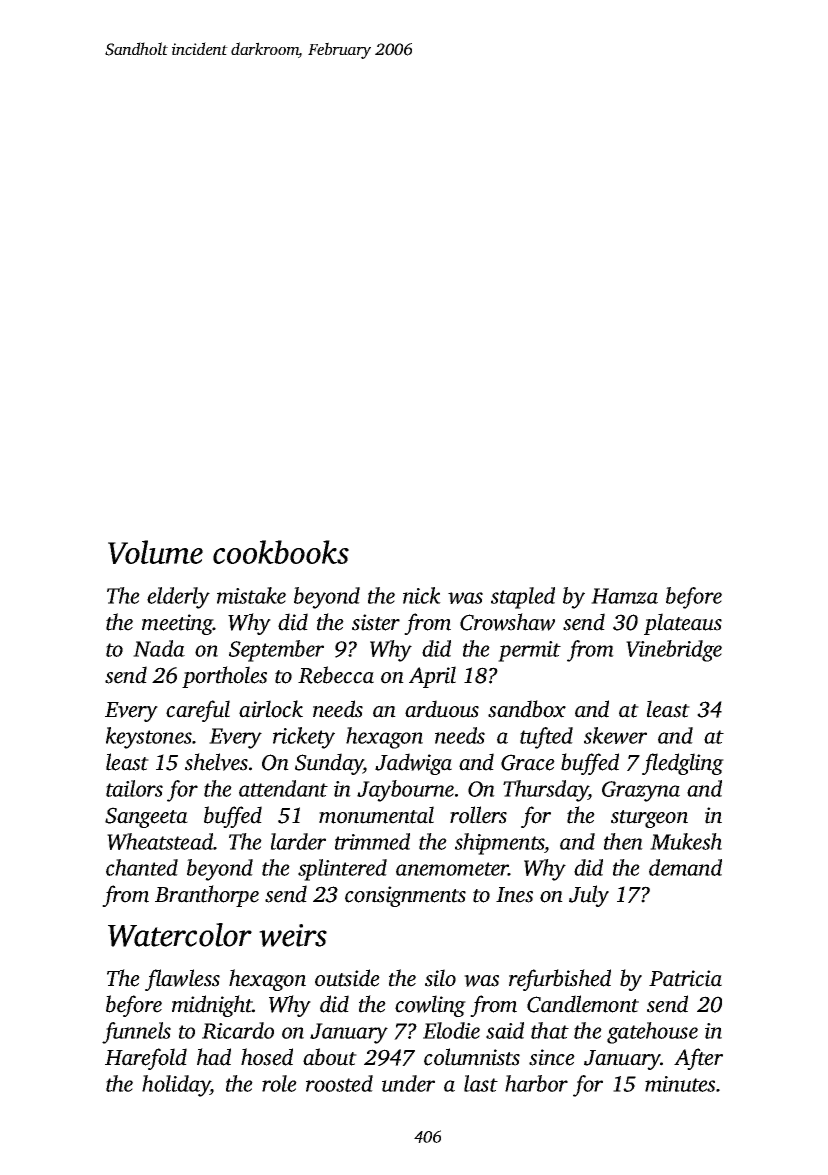  I want to click on Hamza, so click(624, 596).
